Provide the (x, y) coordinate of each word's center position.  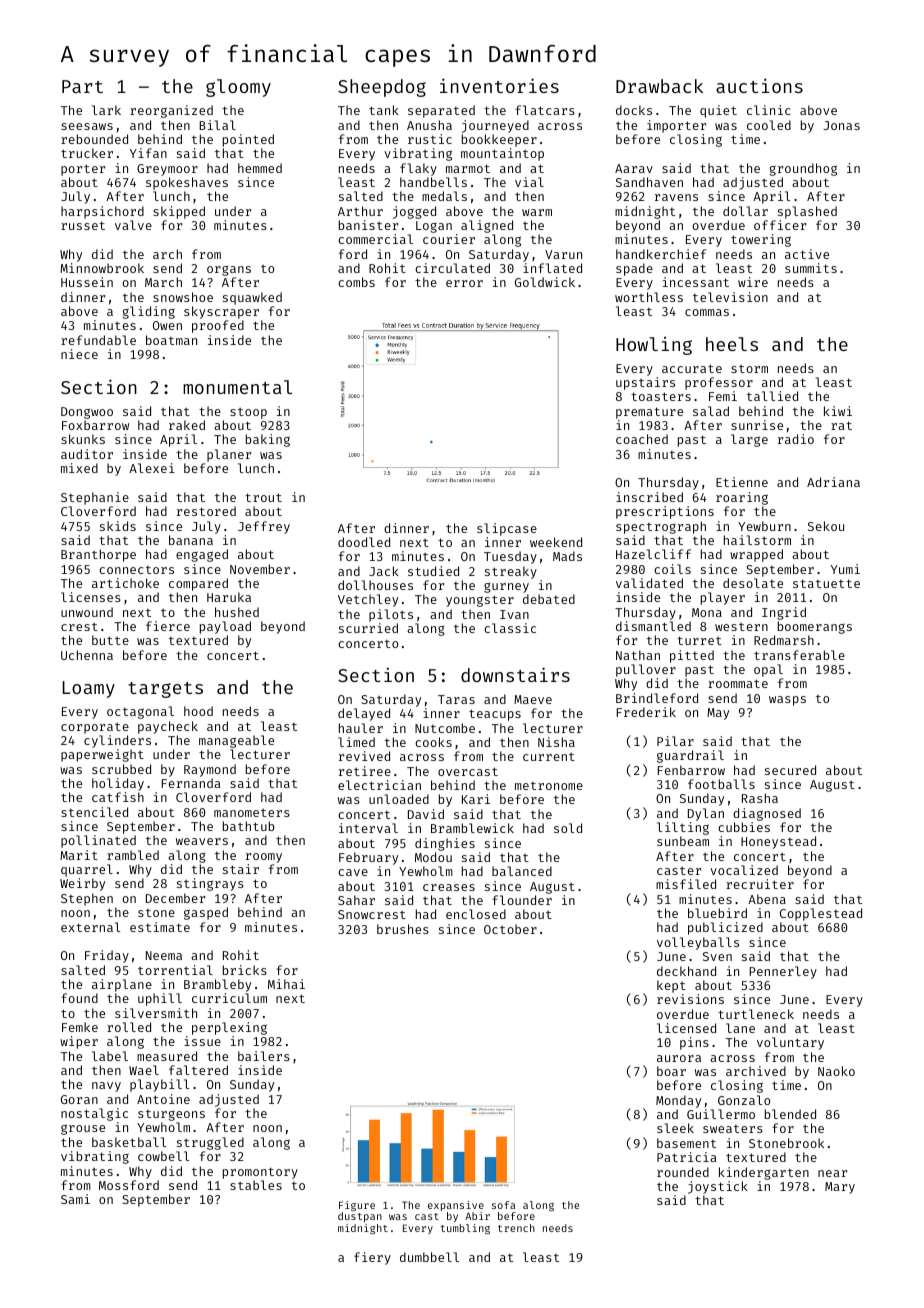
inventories (499, 85)
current (549, 757)
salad (711, 411)
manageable (236, 741)
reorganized (171, 111)
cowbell (164, 1156)
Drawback (659, 86)
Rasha (760, 798)
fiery (372, 1258)
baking (268, 440)
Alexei (152, 468)
